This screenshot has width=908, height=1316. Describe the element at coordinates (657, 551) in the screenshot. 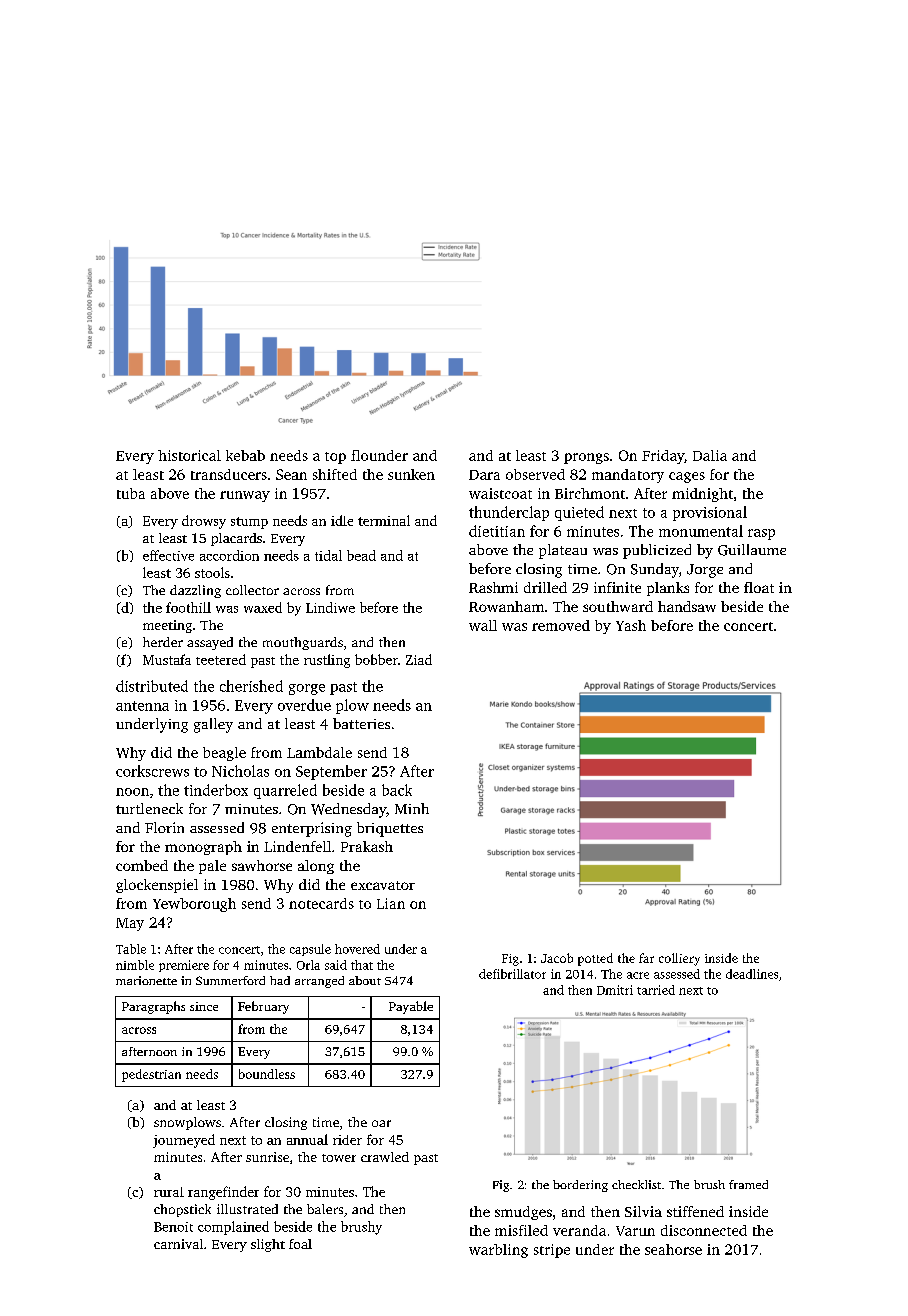

I see `publicized` at that location.
